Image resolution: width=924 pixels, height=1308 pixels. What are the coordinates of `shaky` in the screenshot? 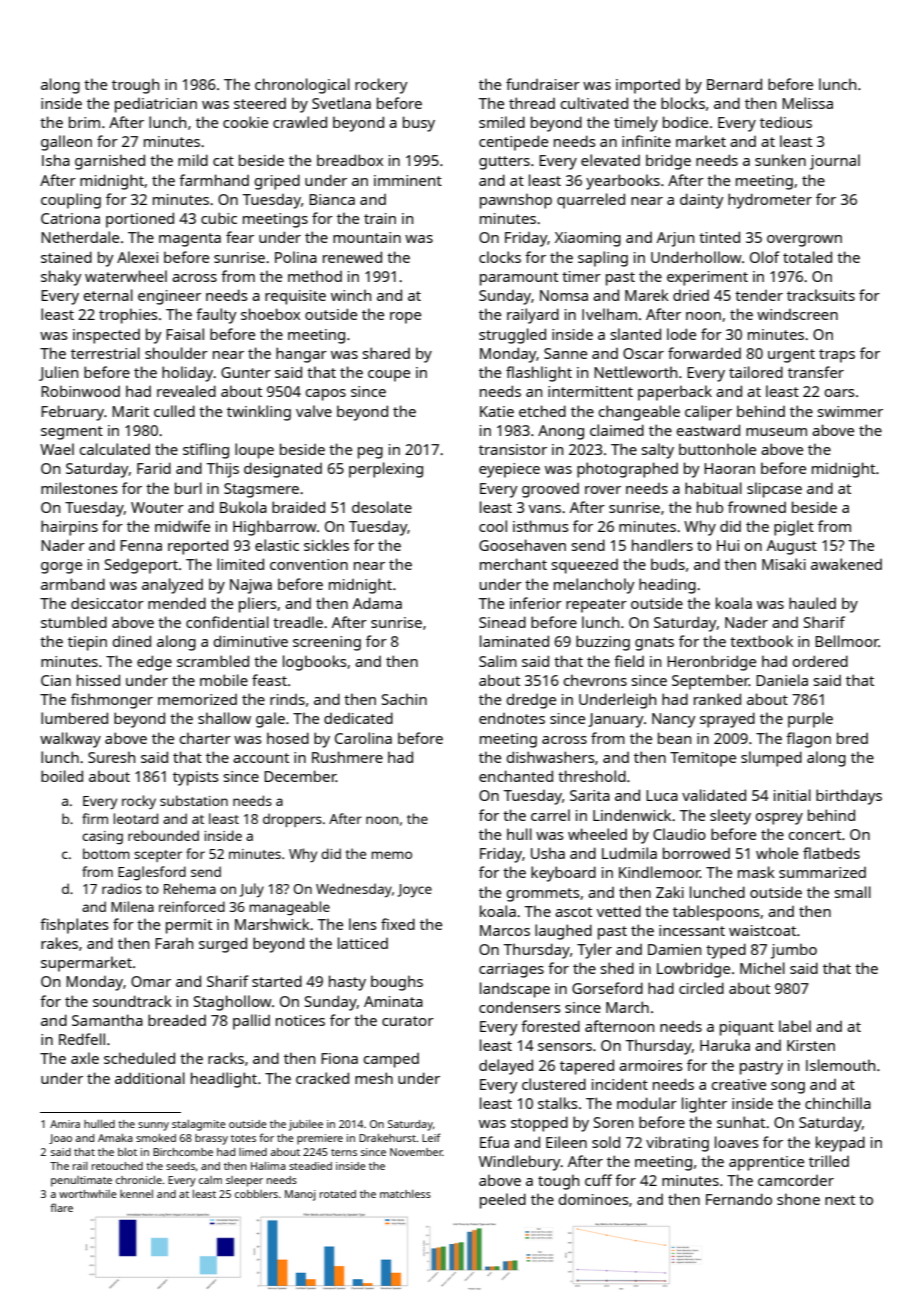 It's located at (61, 278).
